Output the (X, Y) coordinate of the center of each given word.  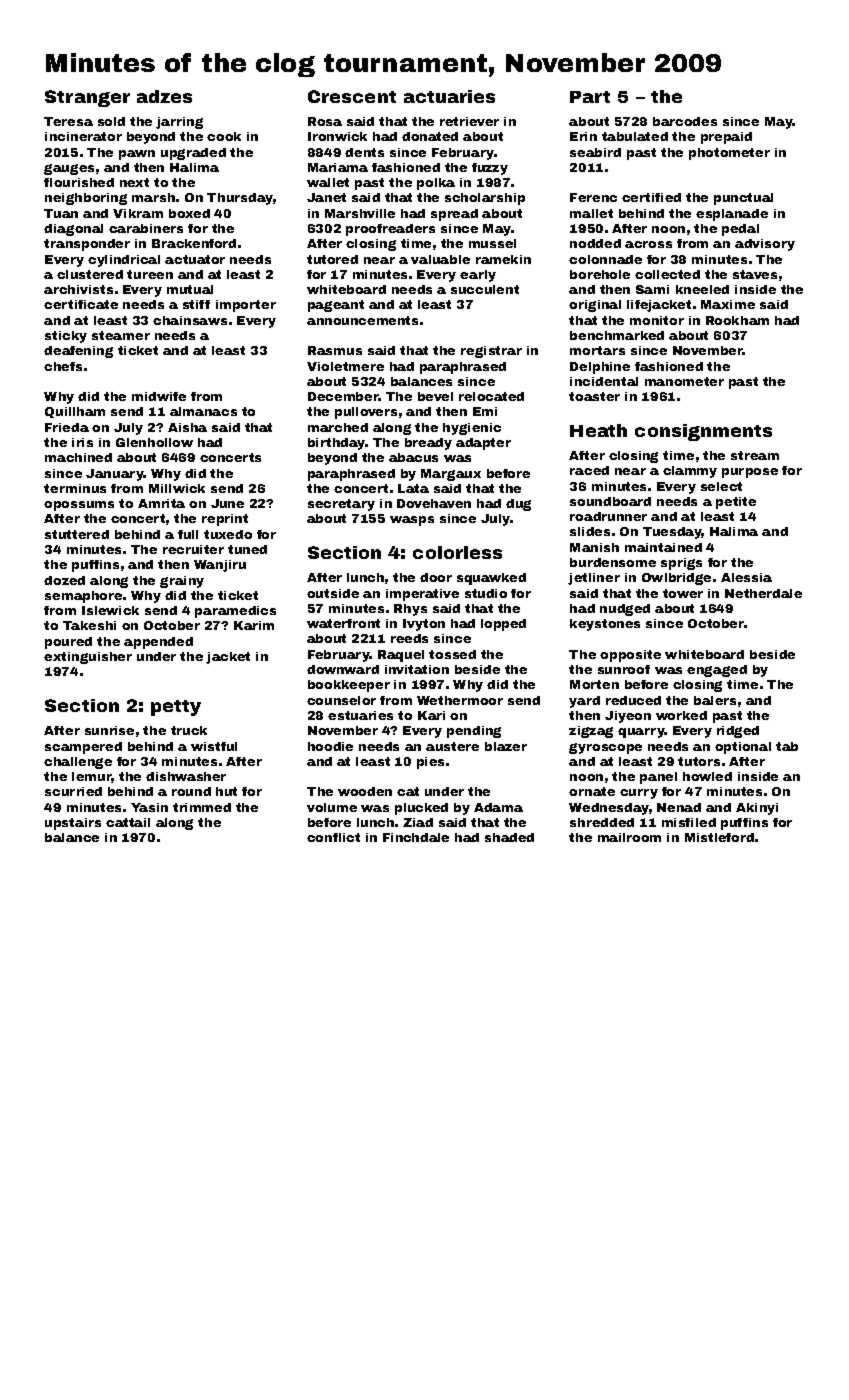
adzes (164, 96)
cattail (128, 822)
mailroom (629, 837)
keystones (605, 625)
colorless (457, 552)
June (227, 503)
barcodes (685, 121)
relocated (491, 396)
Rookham (737, 320)
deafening (78, 352)
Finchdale (416, 837)
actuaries (449, 96)
